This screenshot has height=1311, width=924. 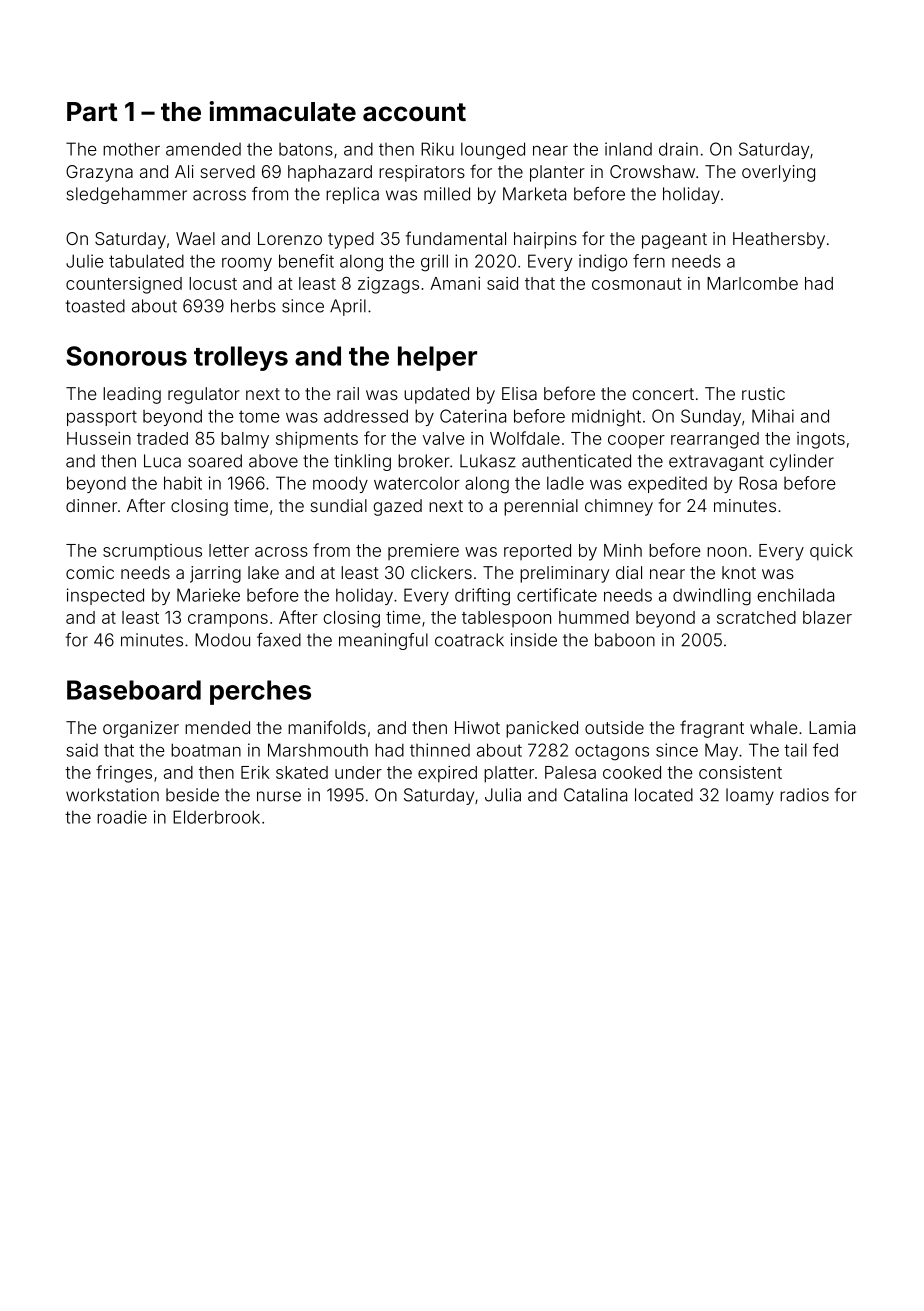 What do you see at coordinates (519, 393) in the screenshot?
I see `Elisa` at bounding box center [519, 393].
